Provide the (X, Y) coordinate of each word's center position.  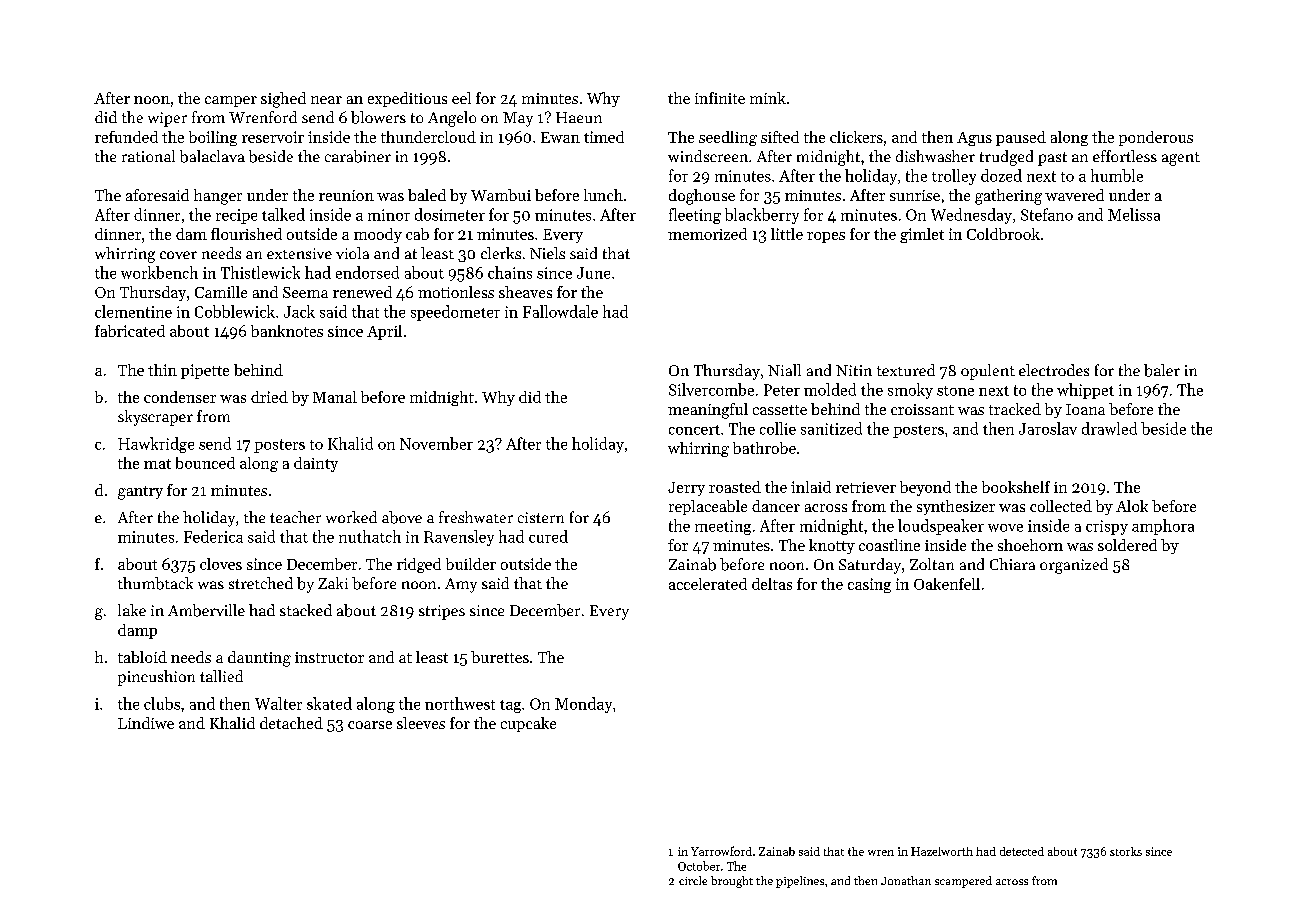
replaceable (708, 507)
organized (1074, 566)
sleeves (421, 723)
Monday (583, 705)
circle (693, 880)
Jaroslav (1048, 428)
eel (461, 98)
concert (694, 430)
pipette (205, 371)
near (326, 100)
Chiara (1012, 564)
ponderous (1156, 138)
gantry (140, 493)
